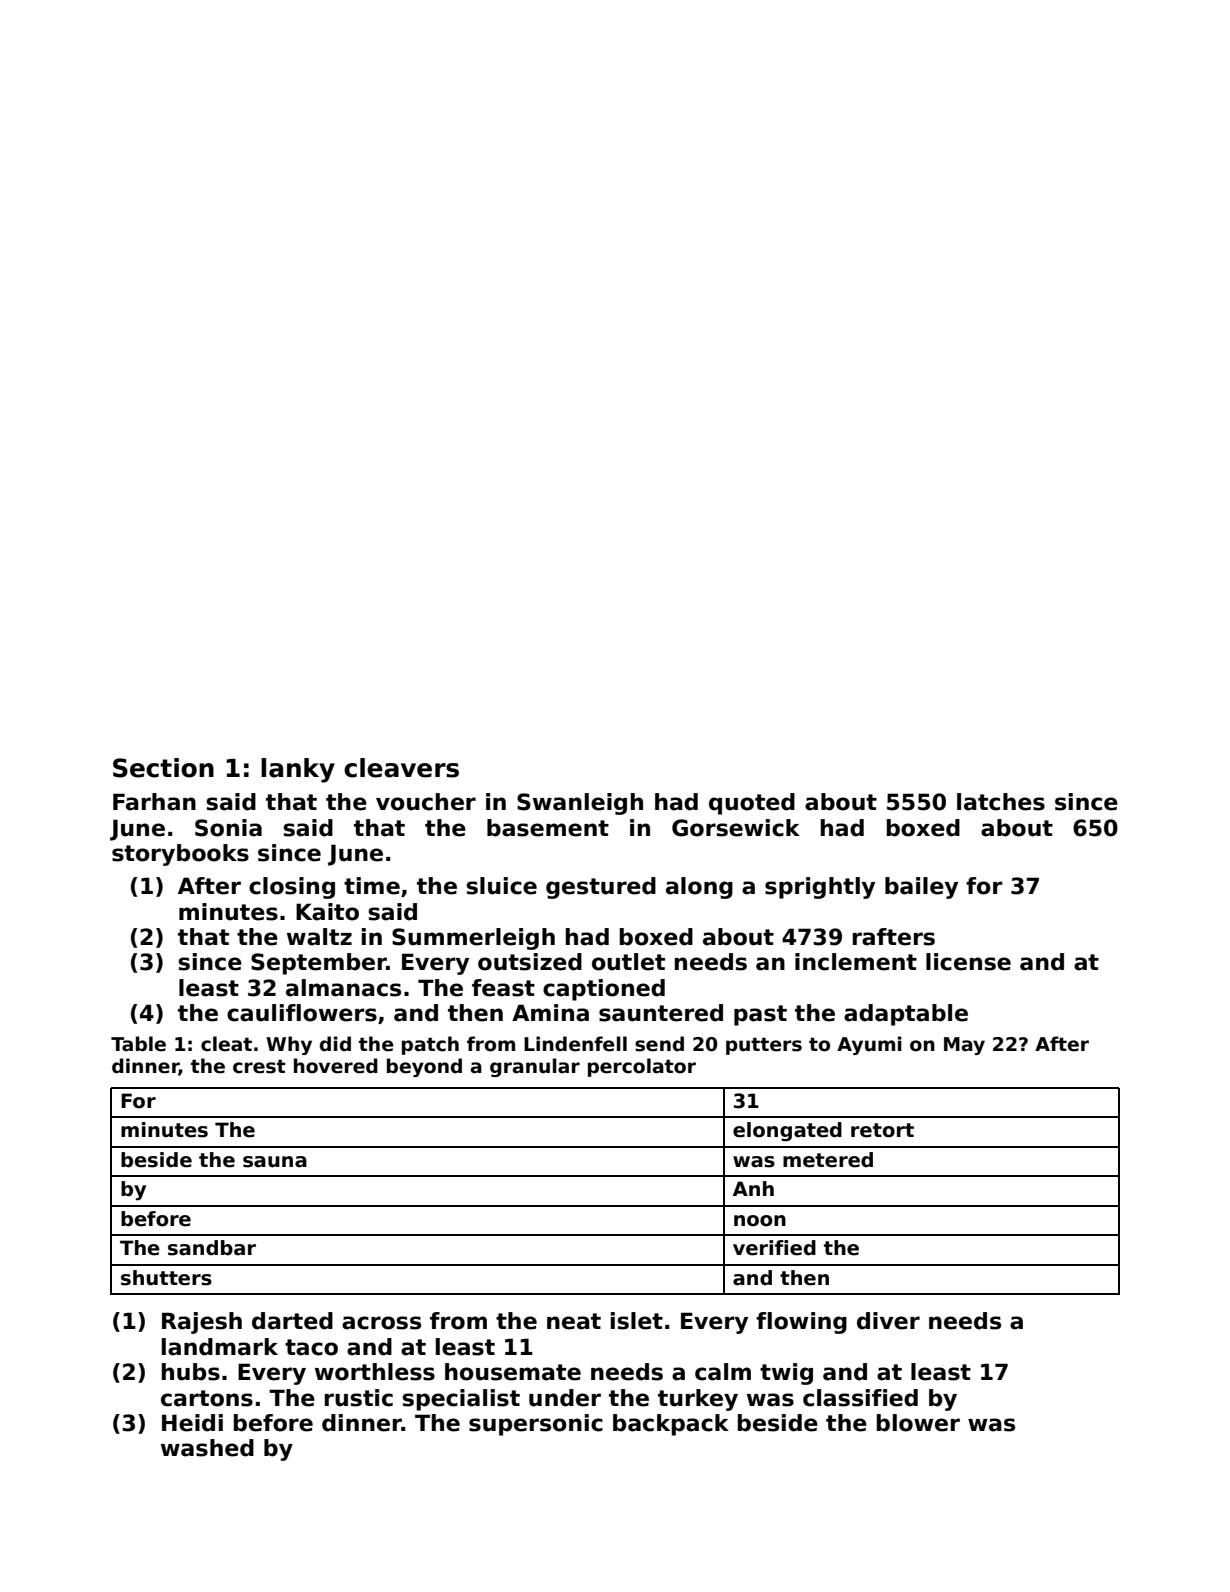  I want to click on cauliflowers, so click(302, 1013).
